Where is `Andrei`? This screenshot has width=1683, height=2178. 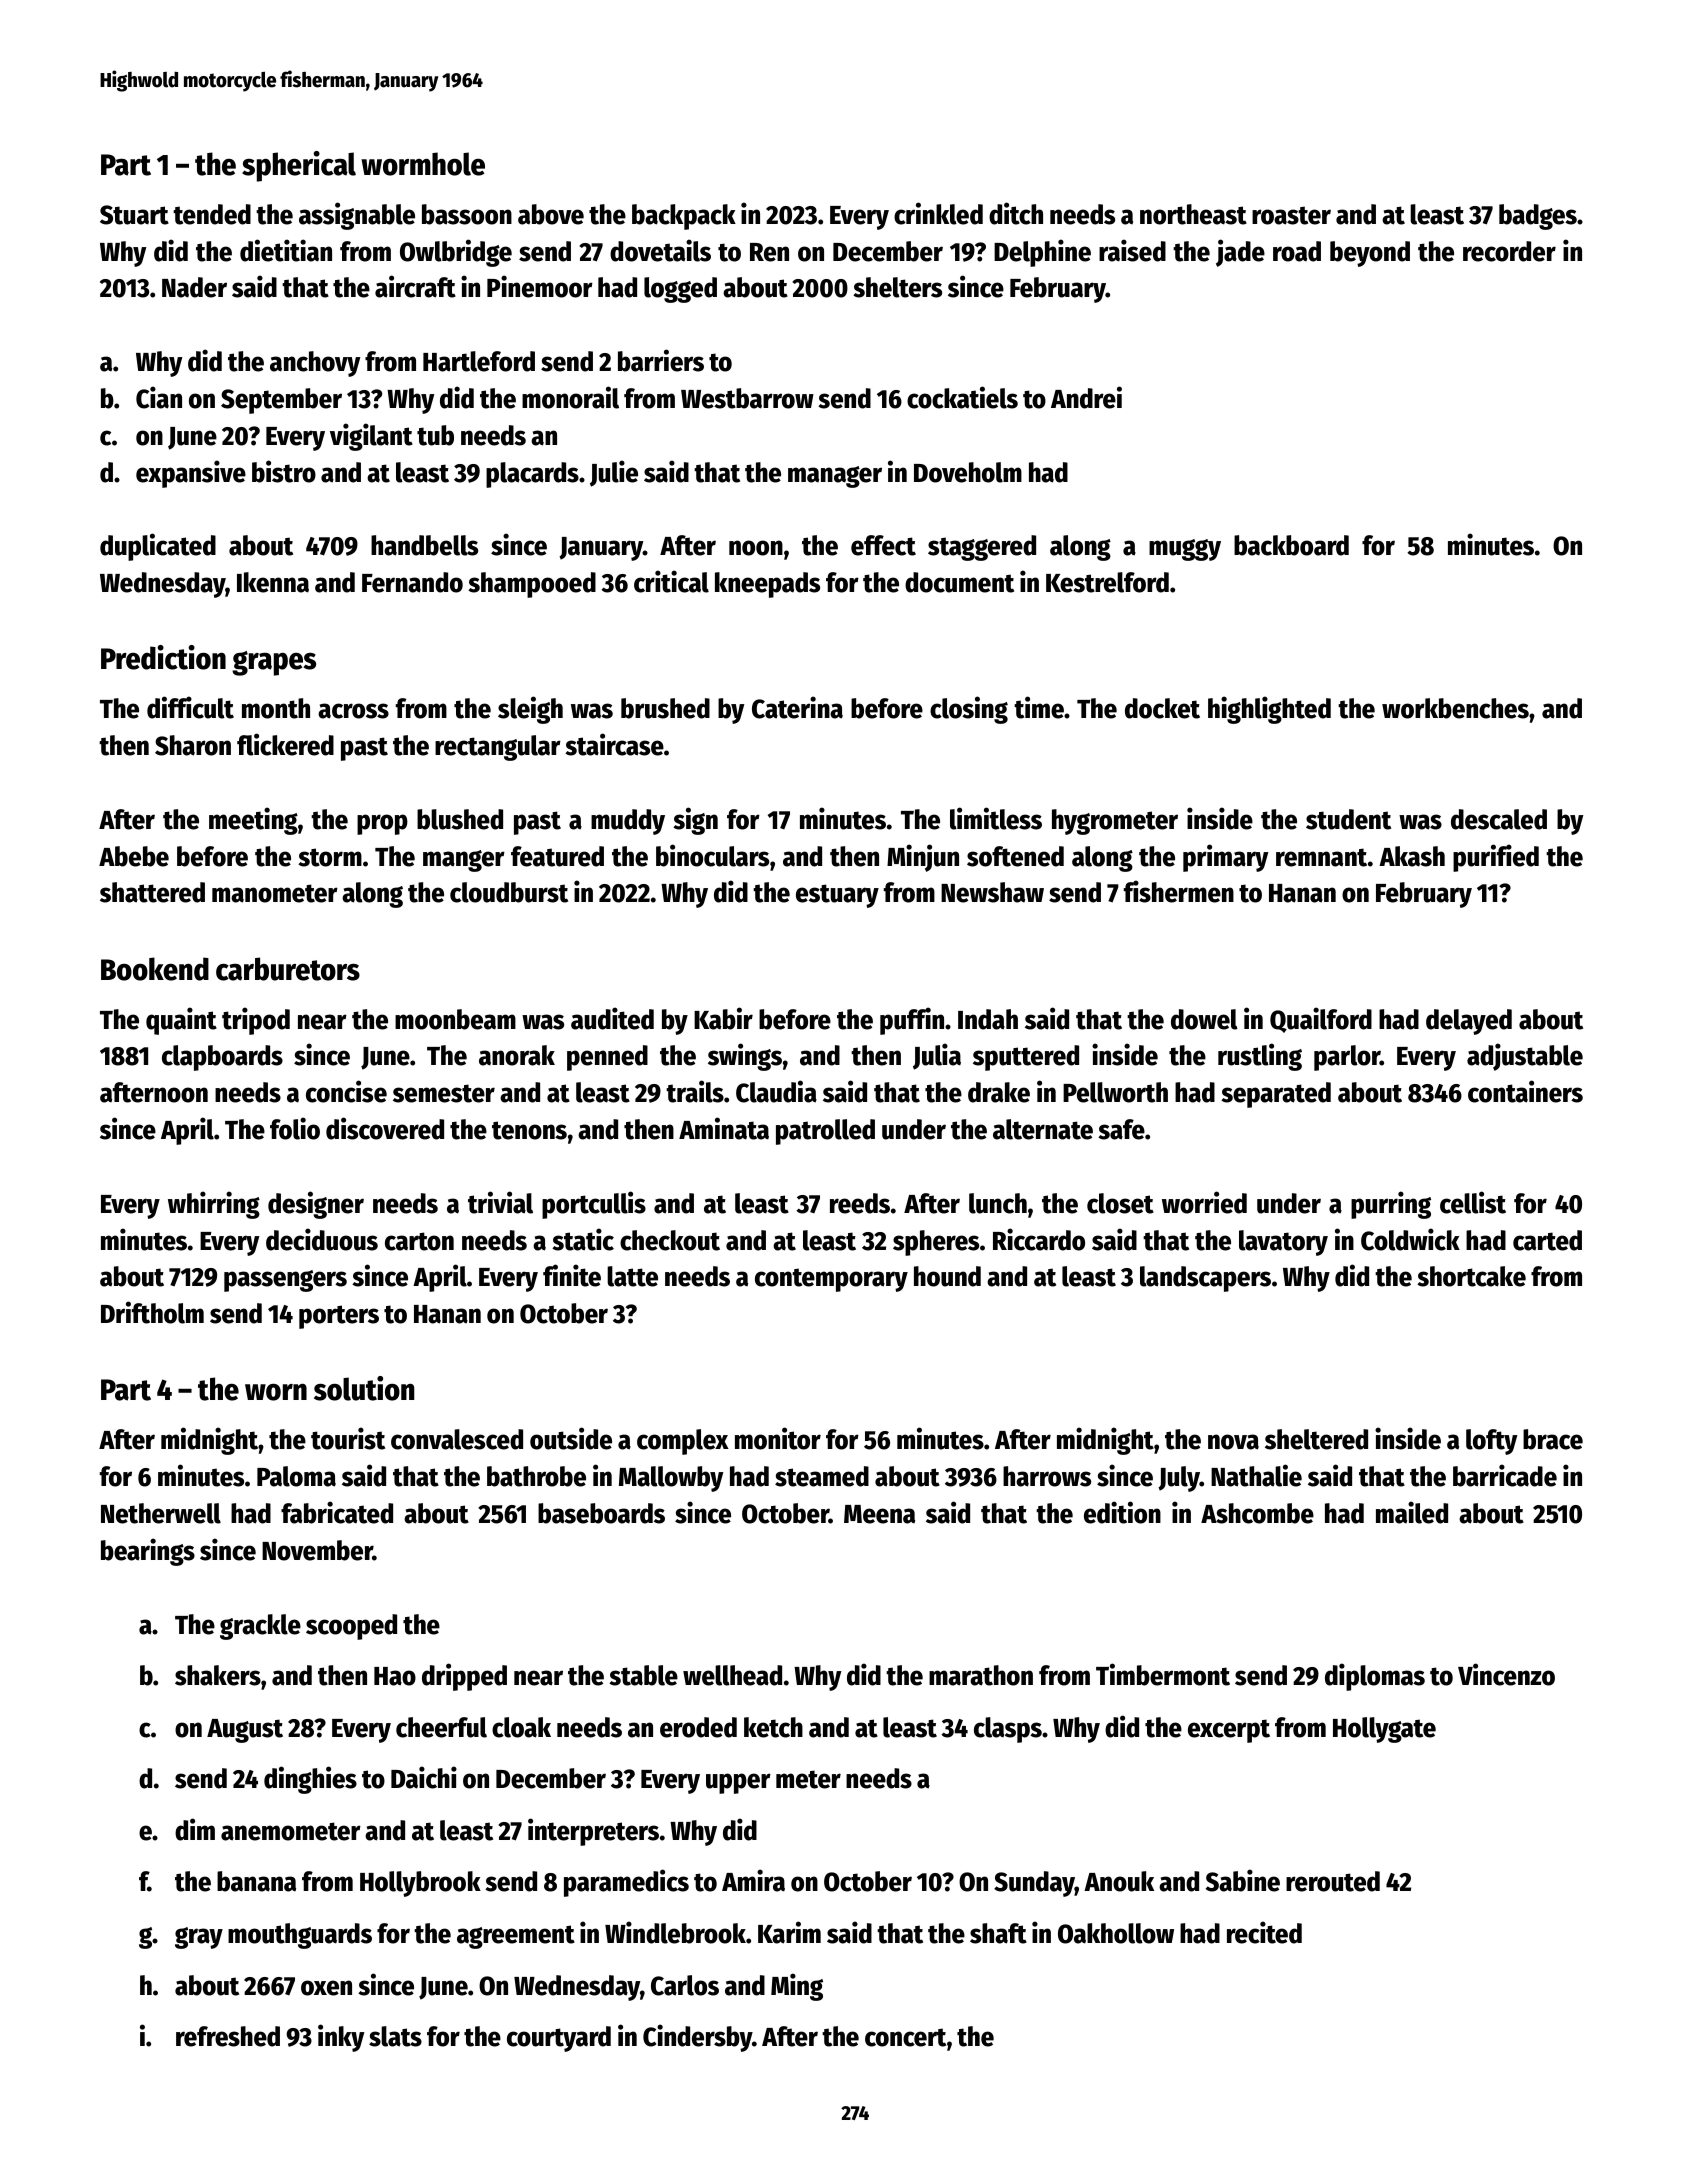
Andrei is located at coordinates (1086, 397).
